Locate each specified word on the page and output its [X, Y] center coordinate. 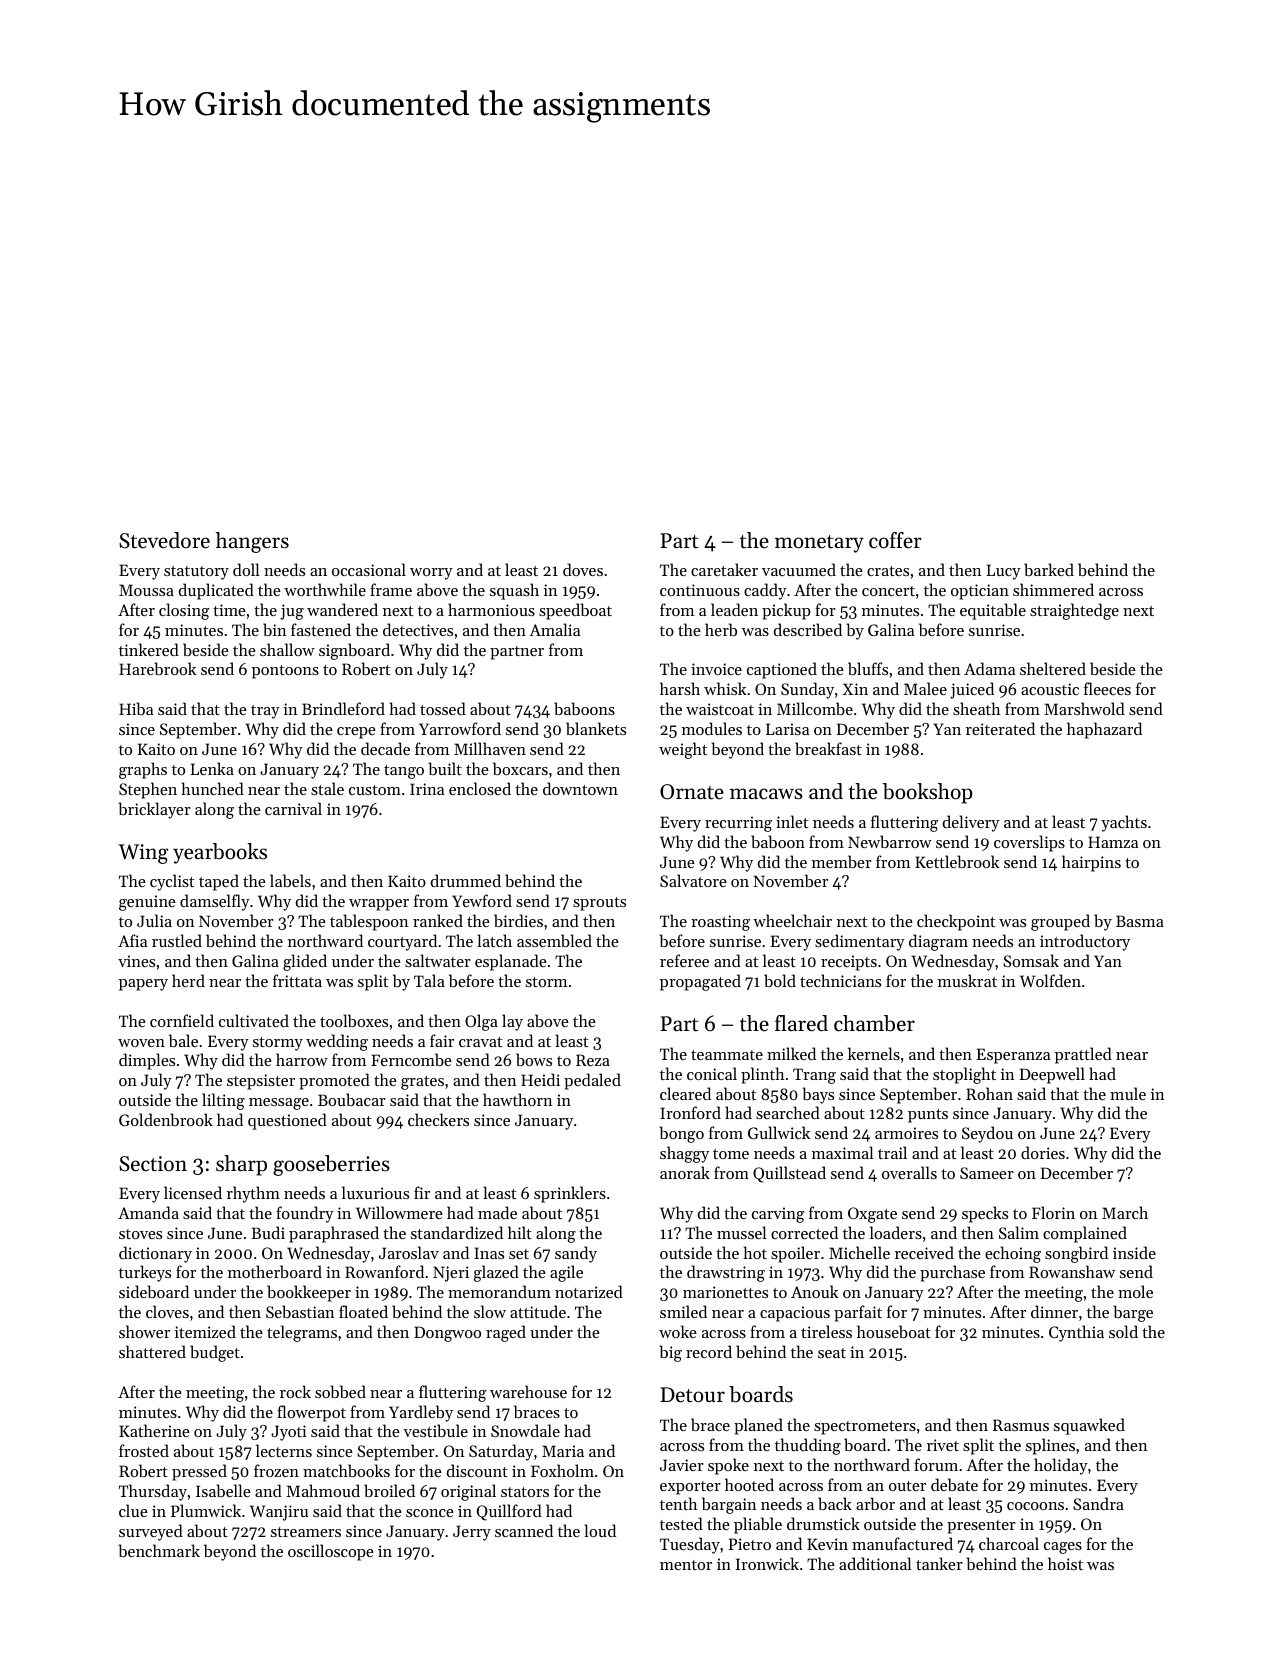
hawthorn [517, 1099]
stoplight [964, 1075]
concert [888, 591]
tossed [443, 708]
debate [954, 1484]
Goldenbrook [166, 1119]
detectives [418, 629]
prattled [1083, 1055]
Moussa [146, 590]
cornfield [182, 1020]
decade [385, 748]
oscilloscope [331, 1552]
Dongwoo [447, 1334]
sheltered [1053, 668]
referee [684, 960]
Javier [682, 1465]
